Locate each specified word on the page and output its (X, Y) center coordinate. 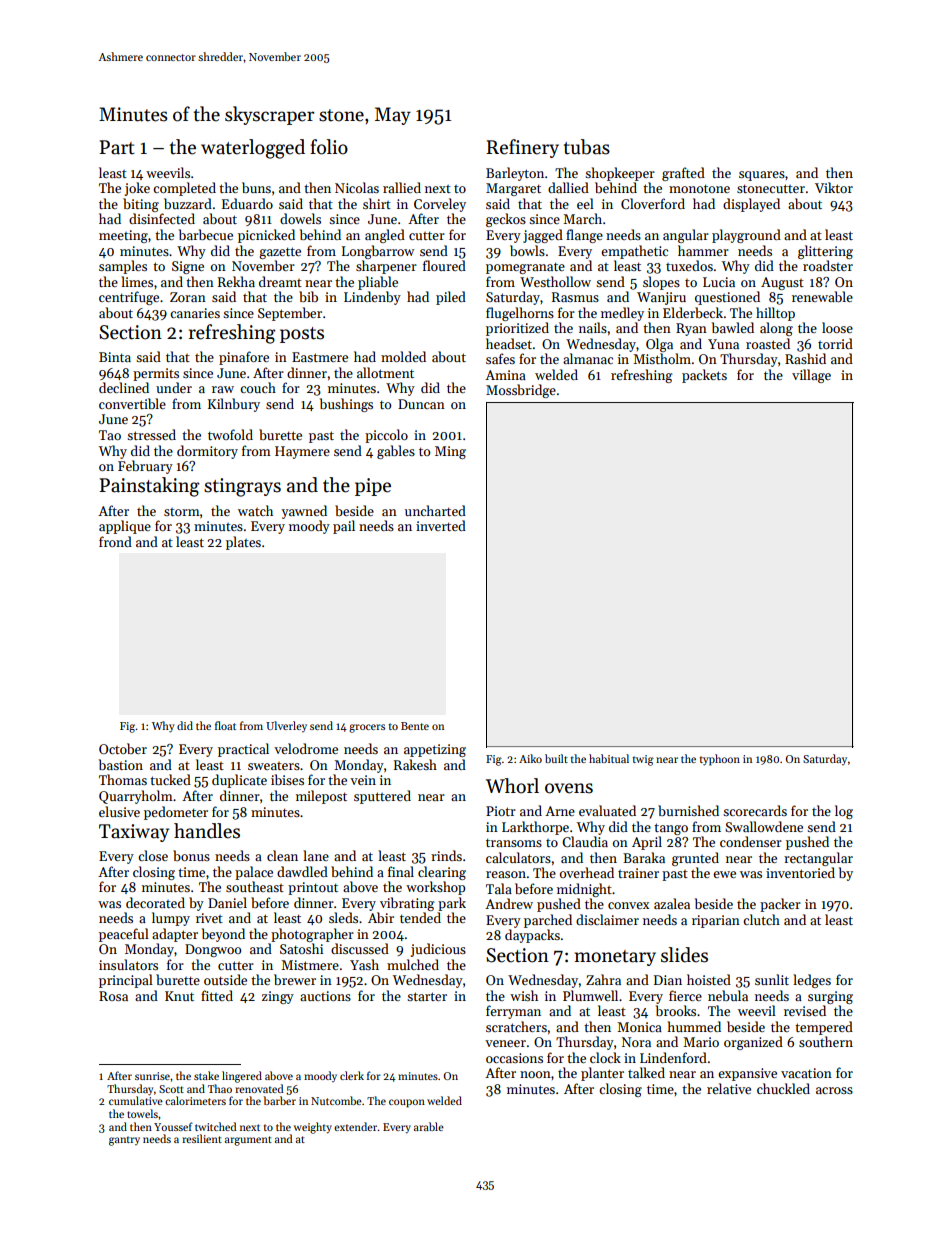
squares (762, 176)
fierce (685, 995)
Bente (415, 726)
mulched (413, 964)
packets (704, 376)
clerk (352, 1075)
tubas (587, 147)
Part (117, 147)
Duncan (421, 404)
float (225, 725)
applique (125, 527)
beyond (223, 935)
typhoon (720, 760)
